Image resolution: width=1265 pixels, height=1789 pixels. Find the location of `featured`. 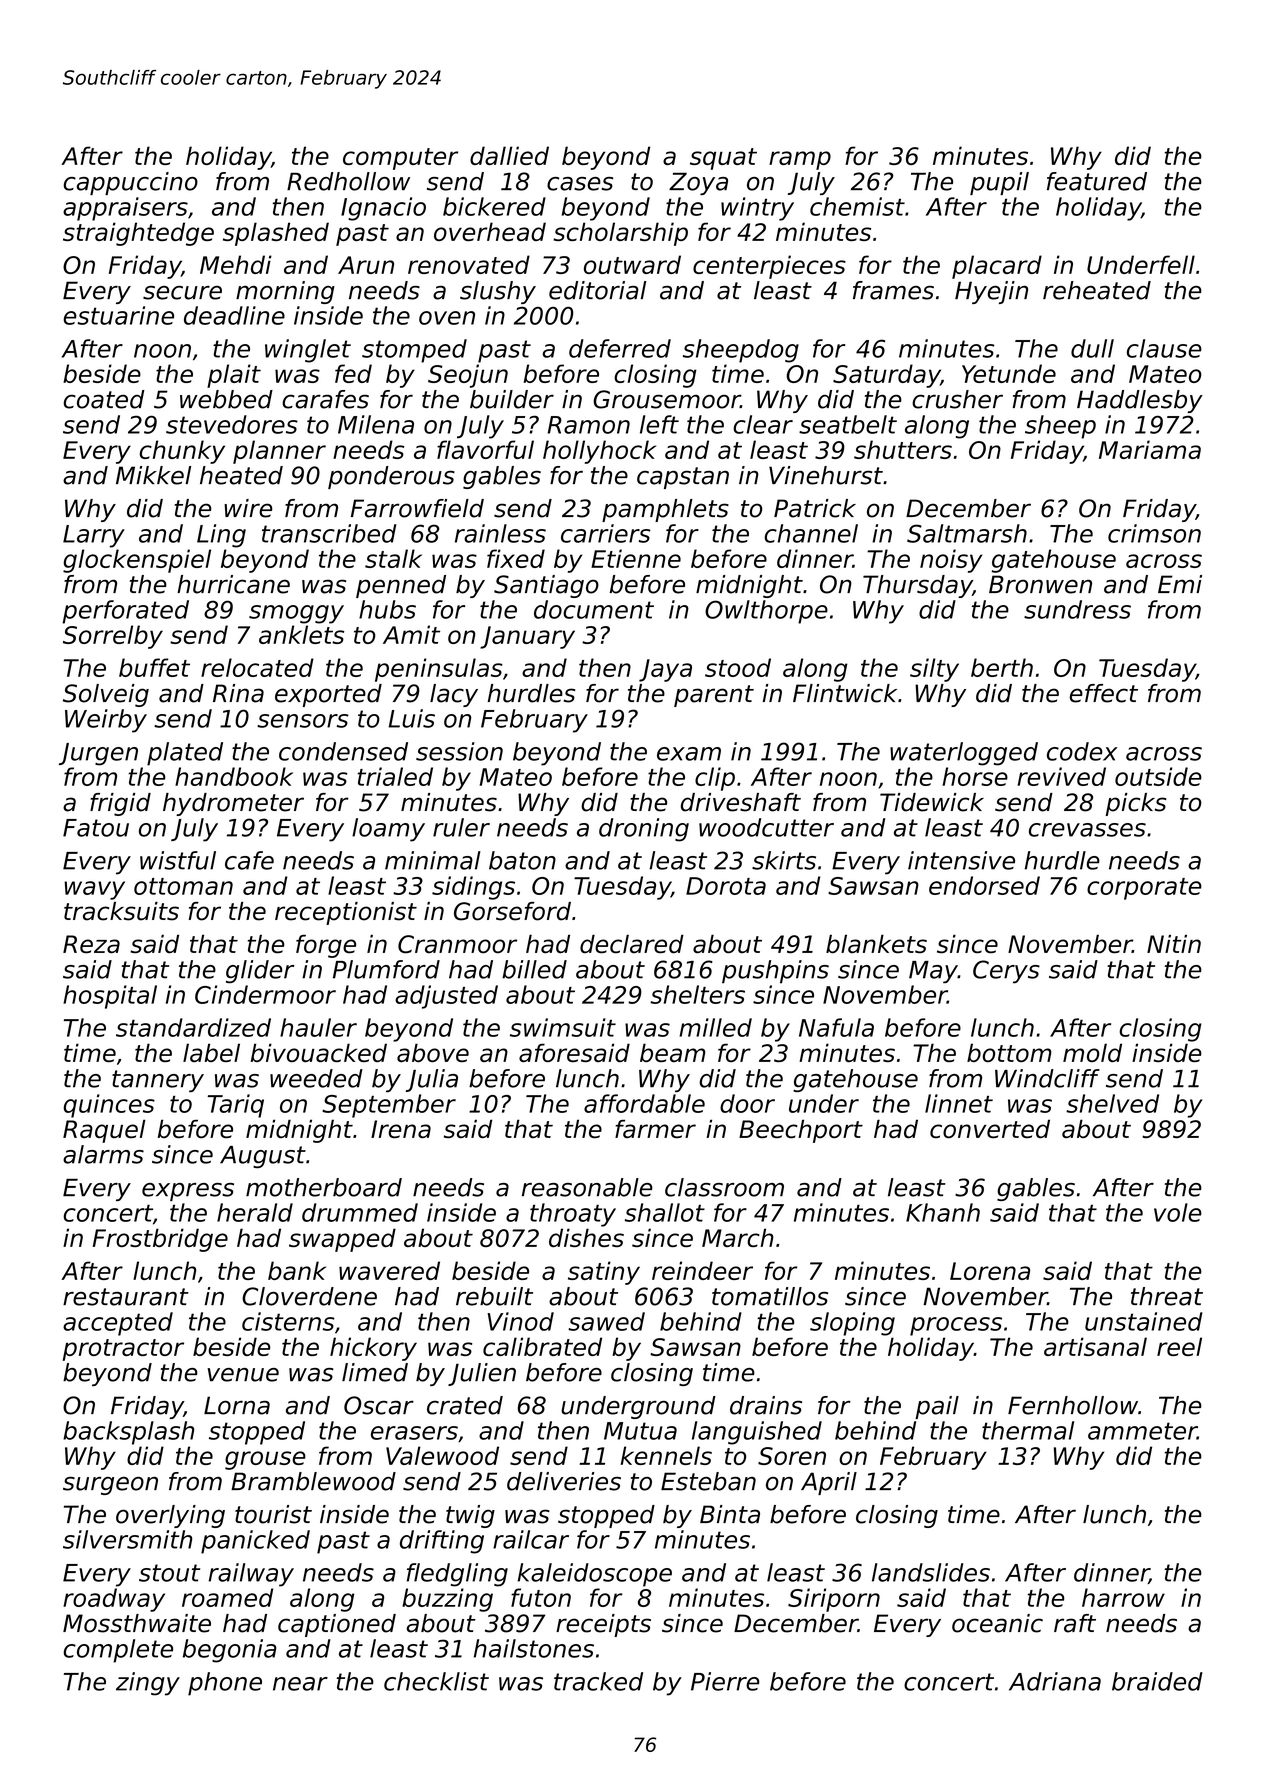

featured is located at coordinates (1097, 181).
